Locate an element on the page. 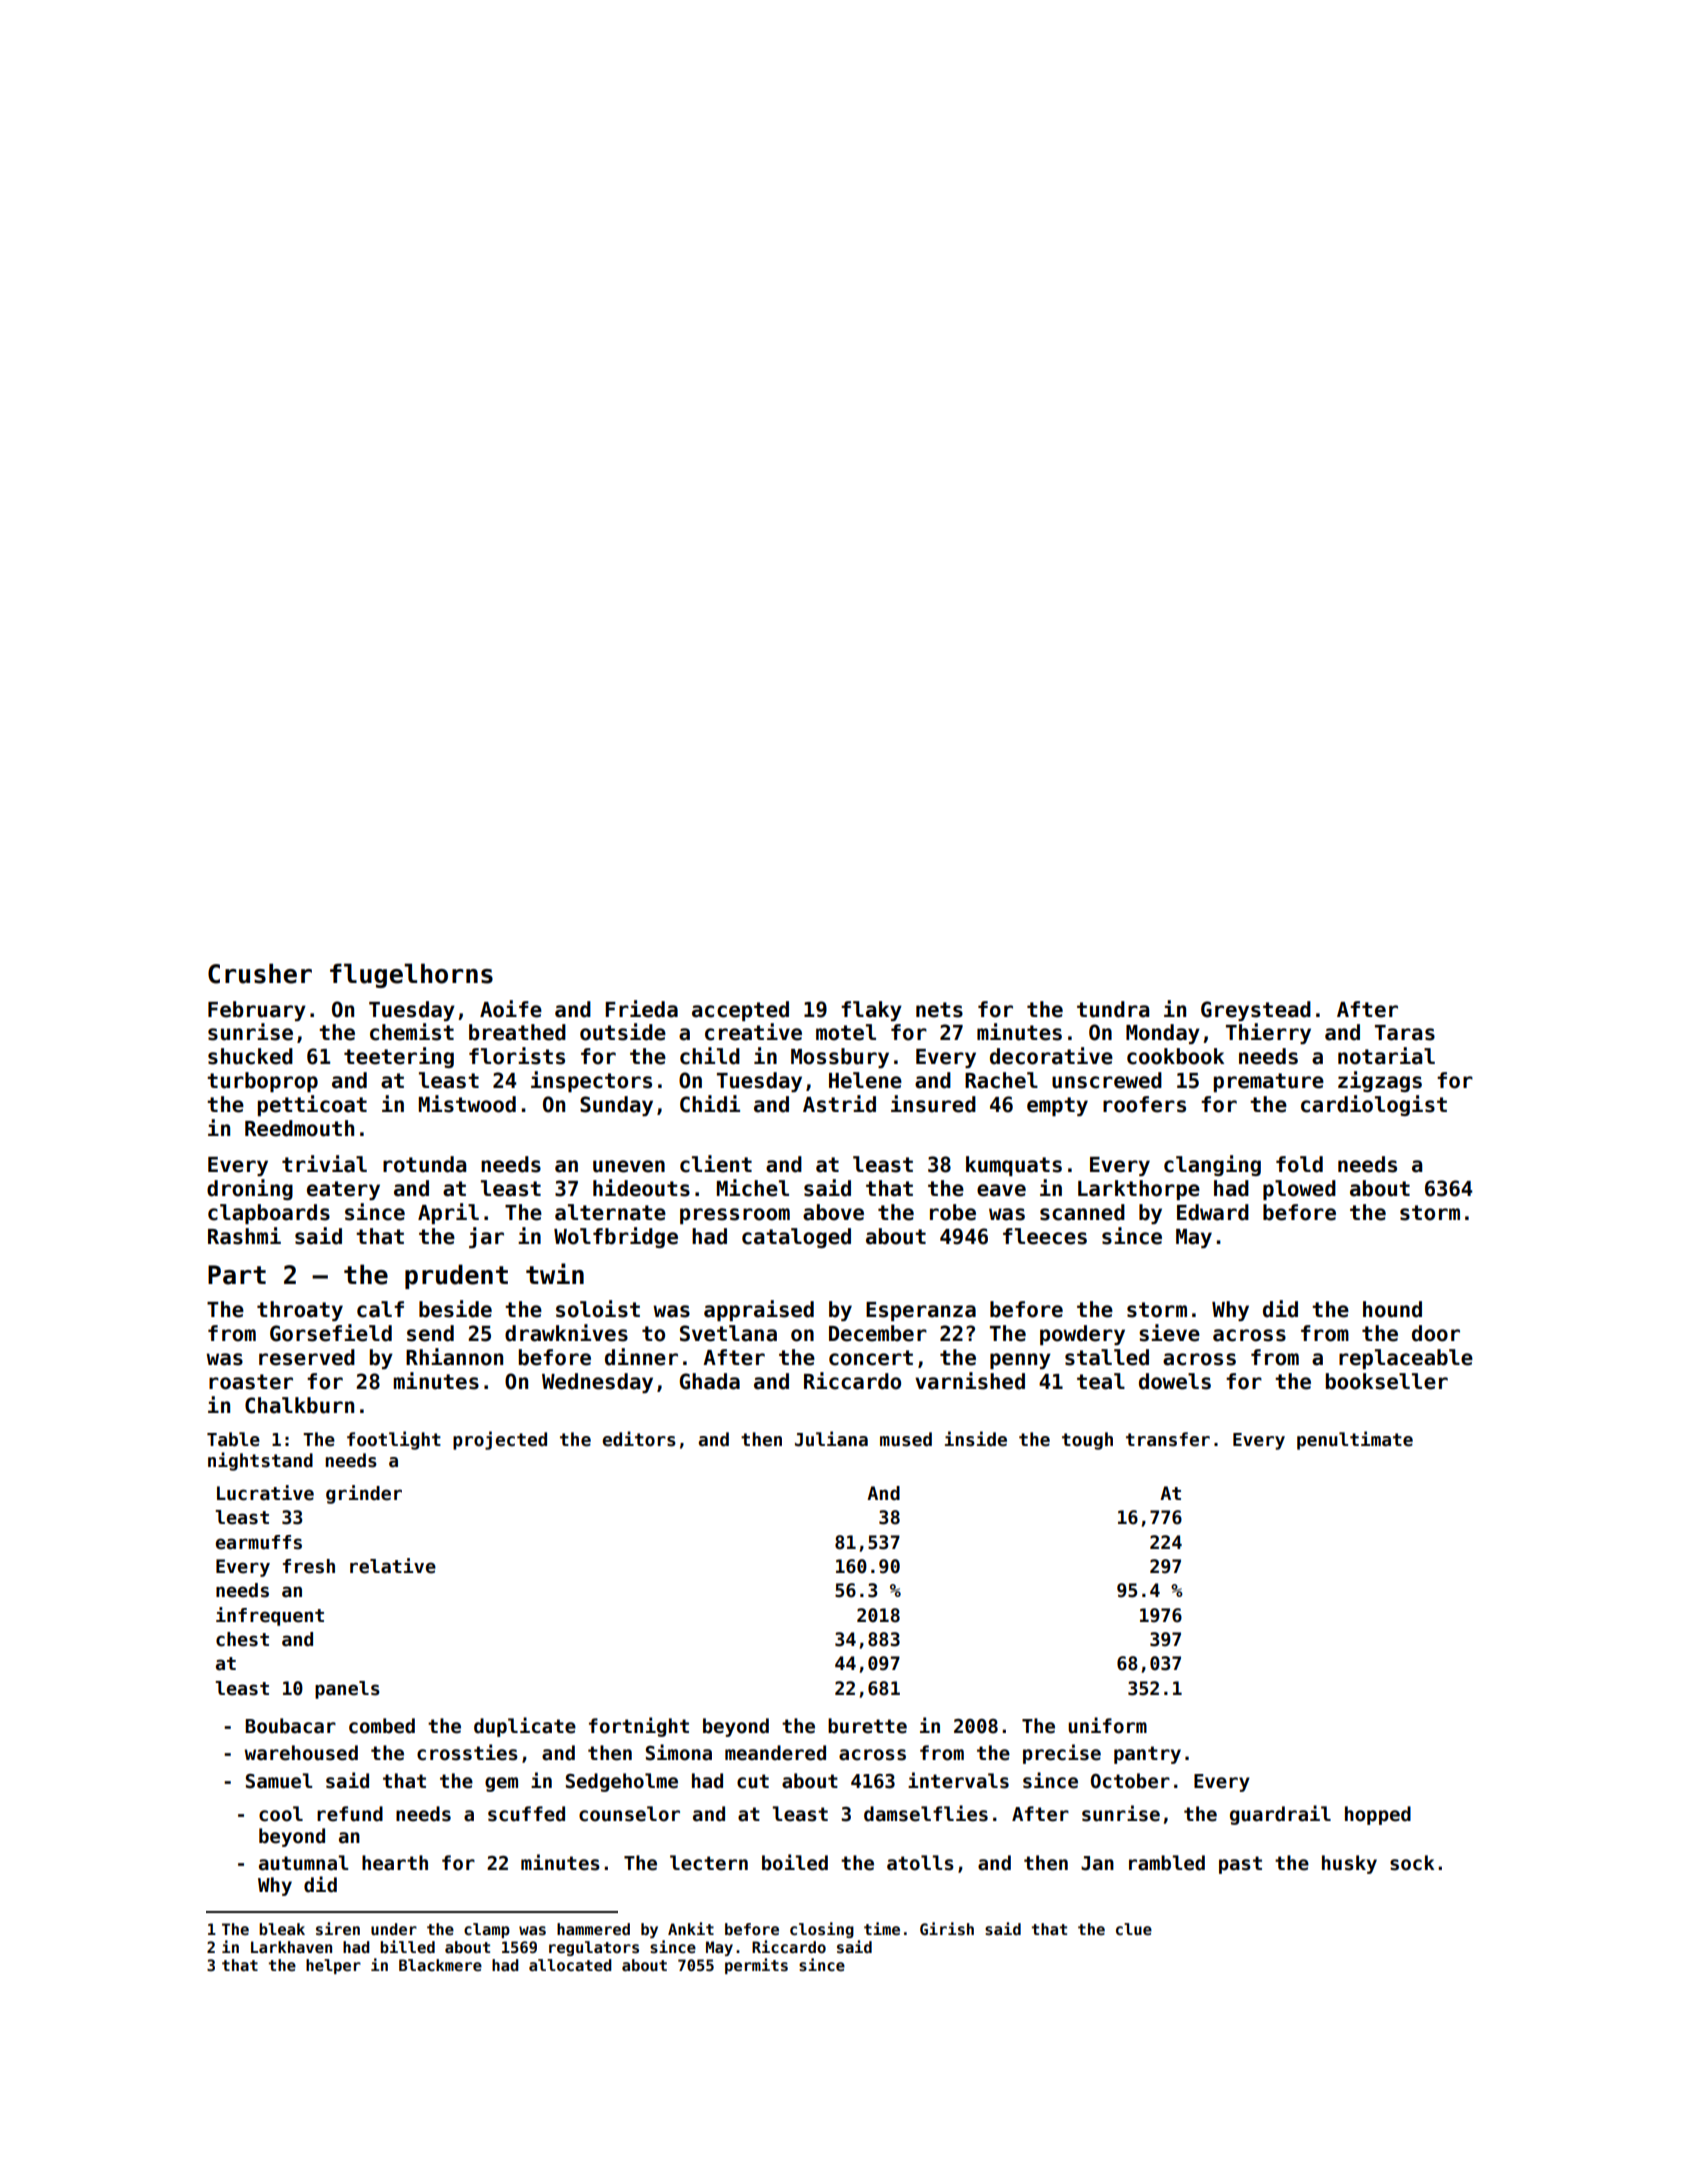  penultimate is located at coordinates (1355, 1440).
